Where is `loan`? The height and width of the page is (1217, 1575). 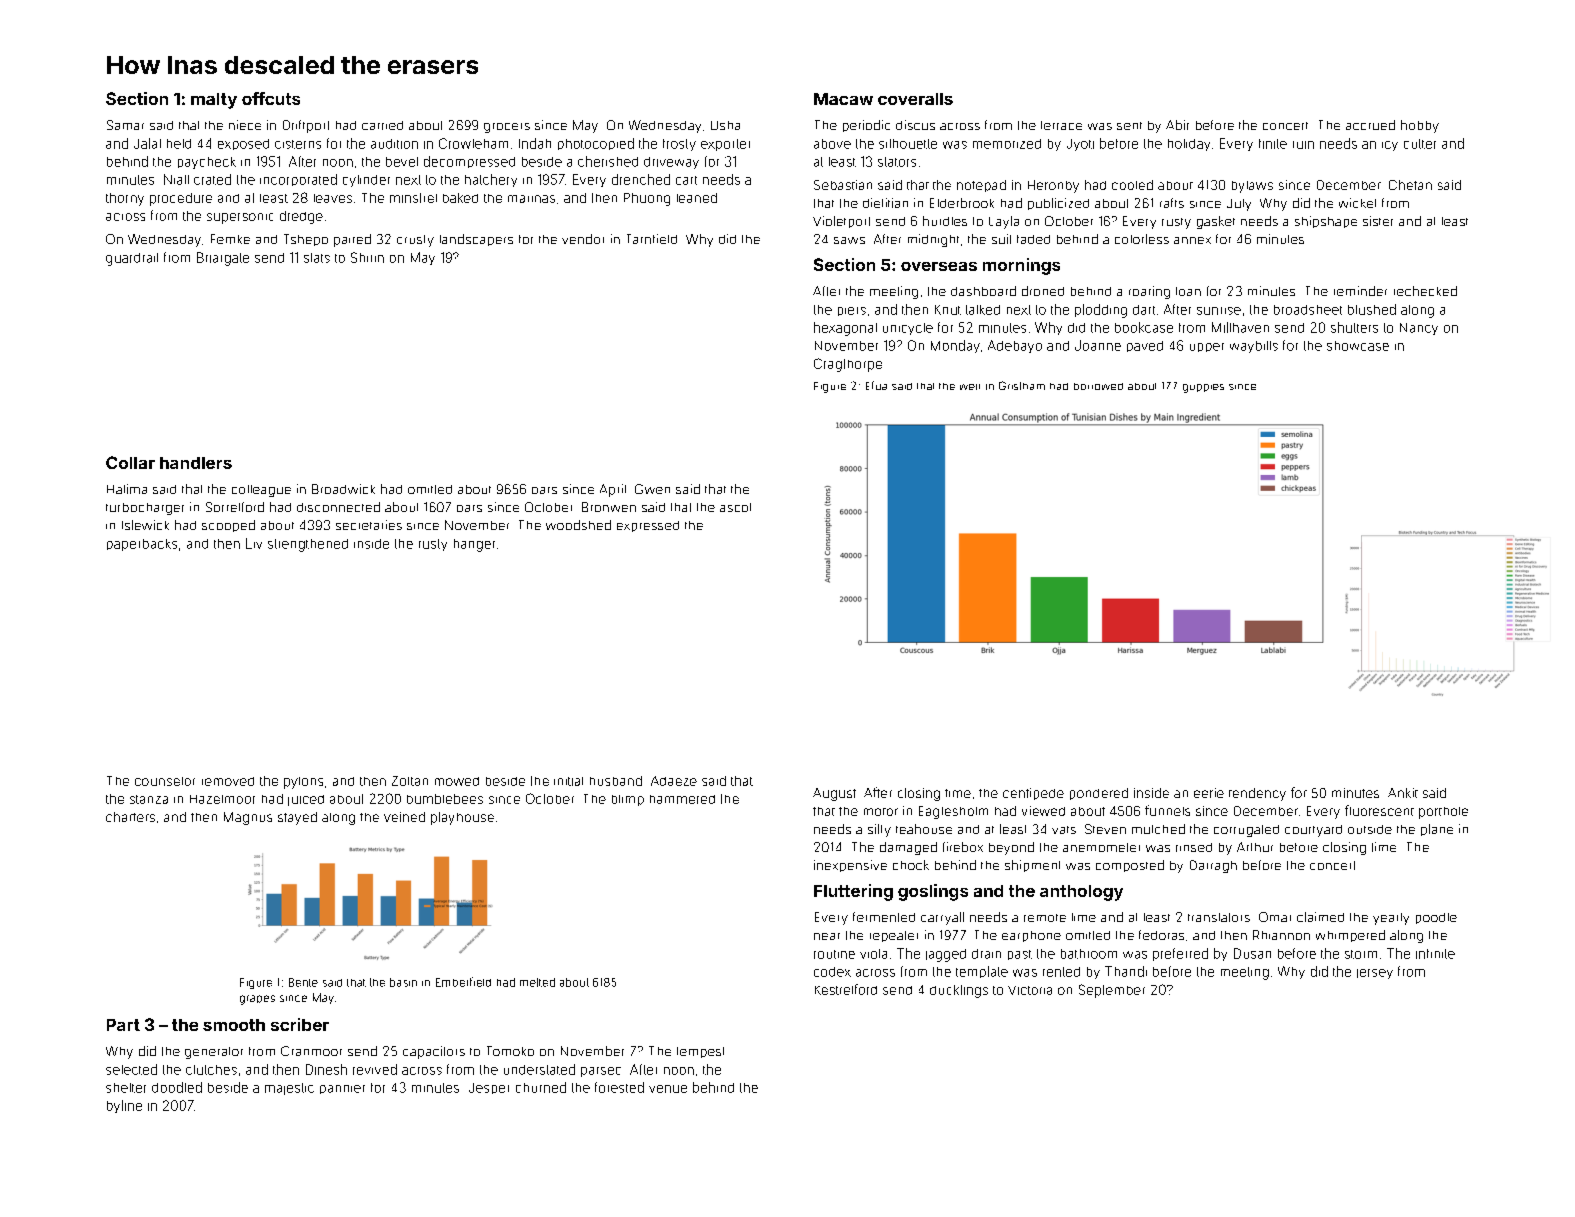
loan is located at coordinates (1188, 291).
